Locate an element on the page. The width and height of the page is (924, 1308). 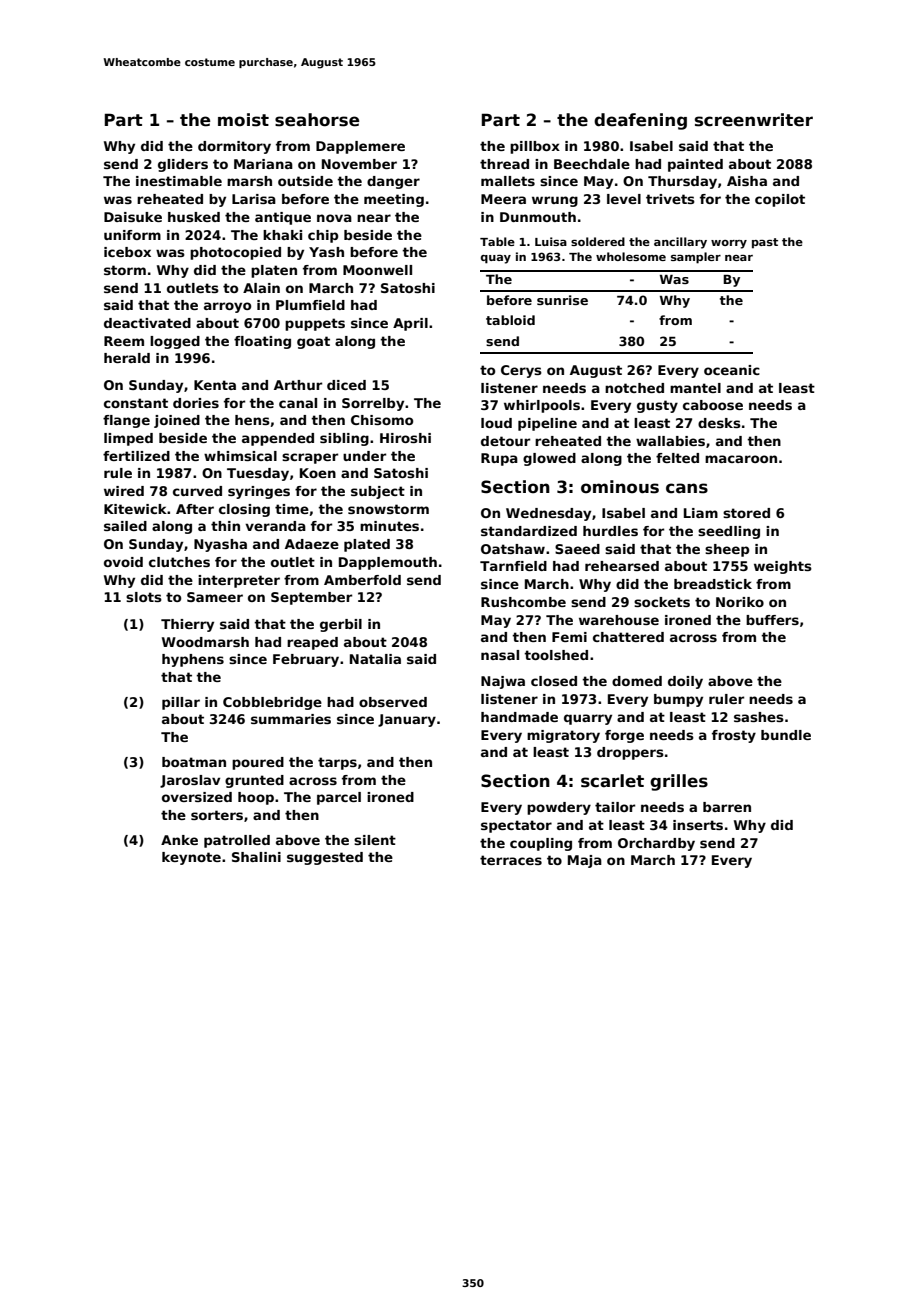
slots is located at coordinates (144, 597).
